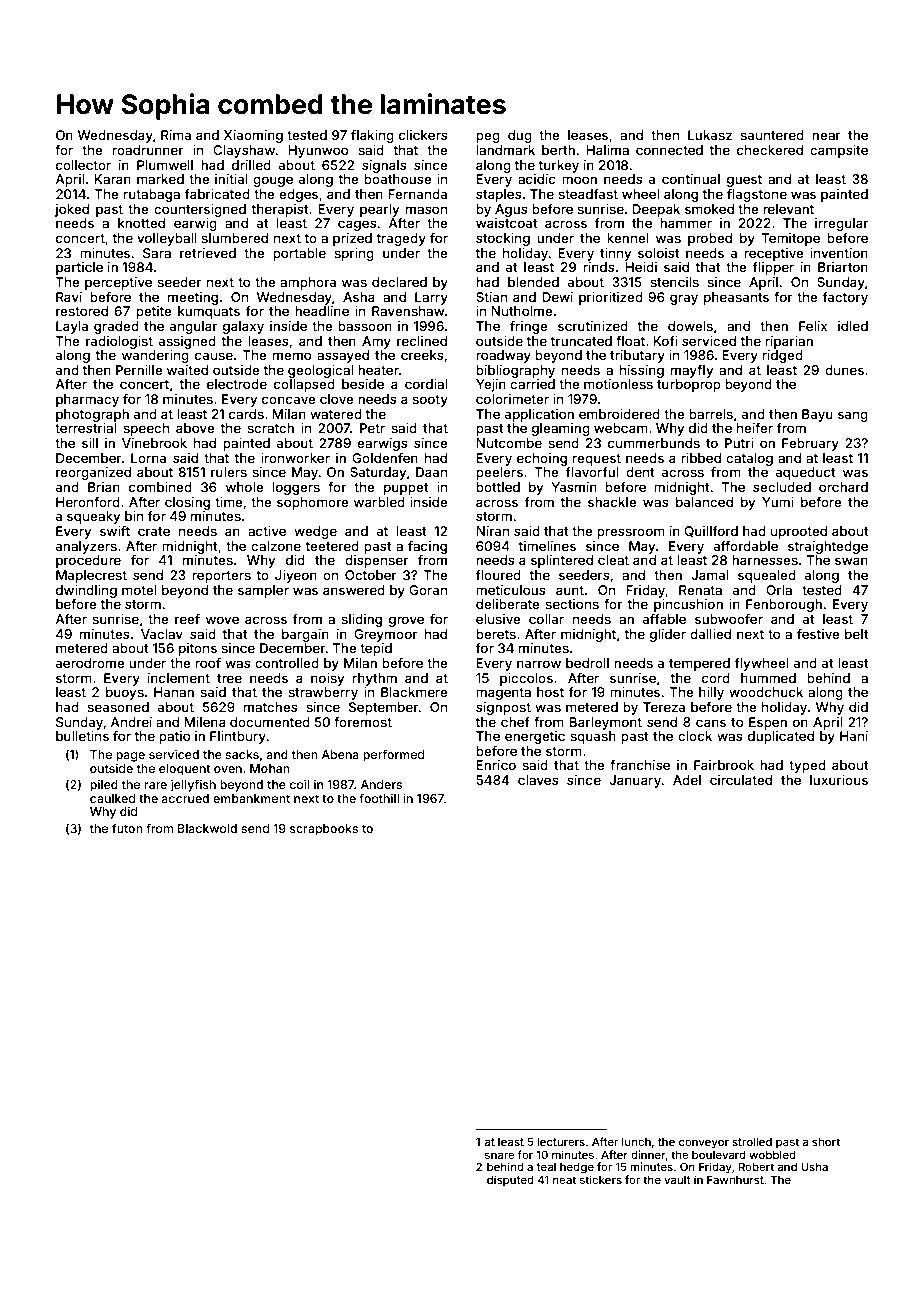  What do you see at coordinates (86, 547) in the screenshot?
I see `analyzers` at bounding box center [86, 547].
